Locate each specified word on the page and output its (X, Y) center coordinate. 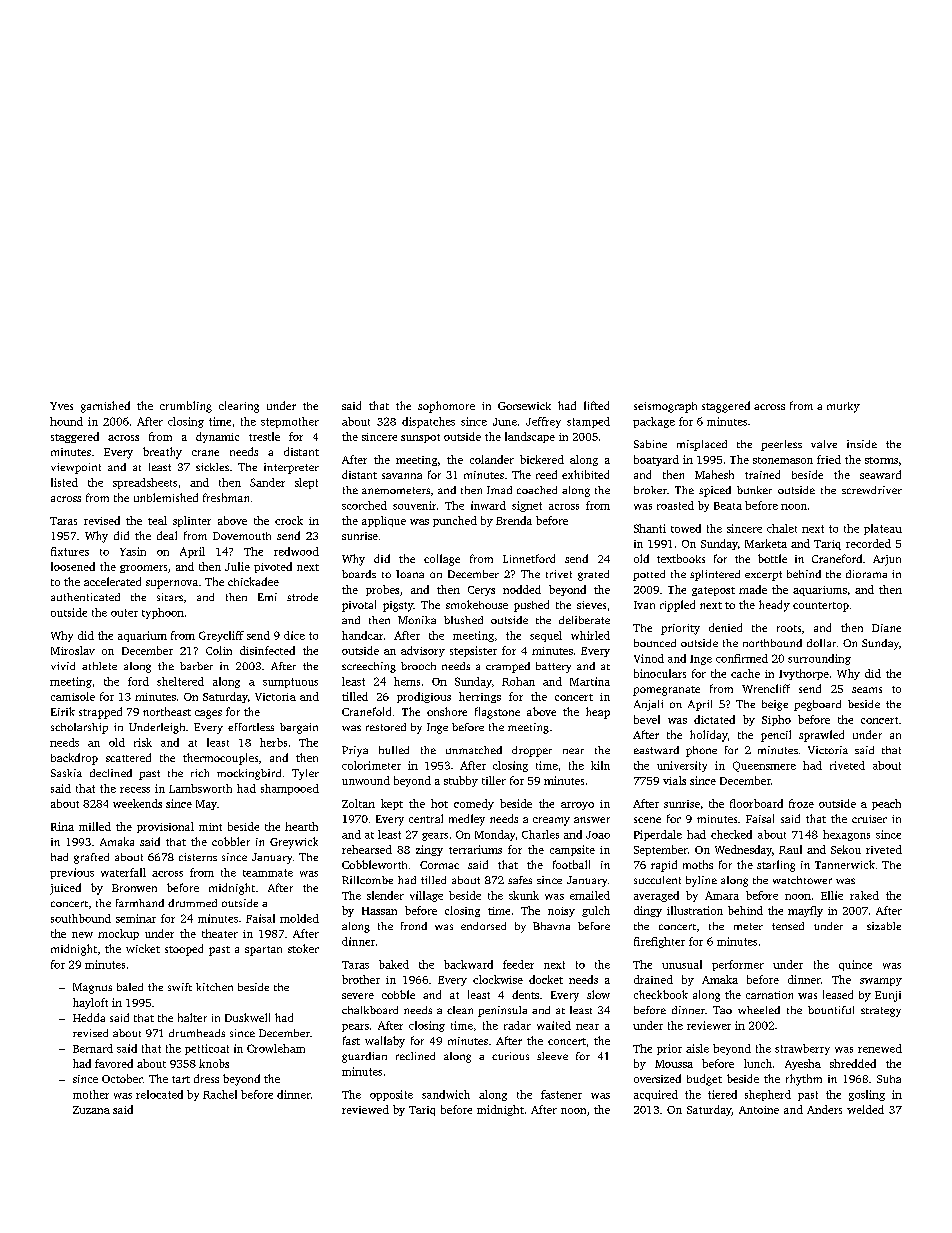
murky (843, 407)
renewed (880, 1048)
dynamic (217, 437)
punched (455, 521)
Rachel (220, 1094)
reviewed (365, 1109)
